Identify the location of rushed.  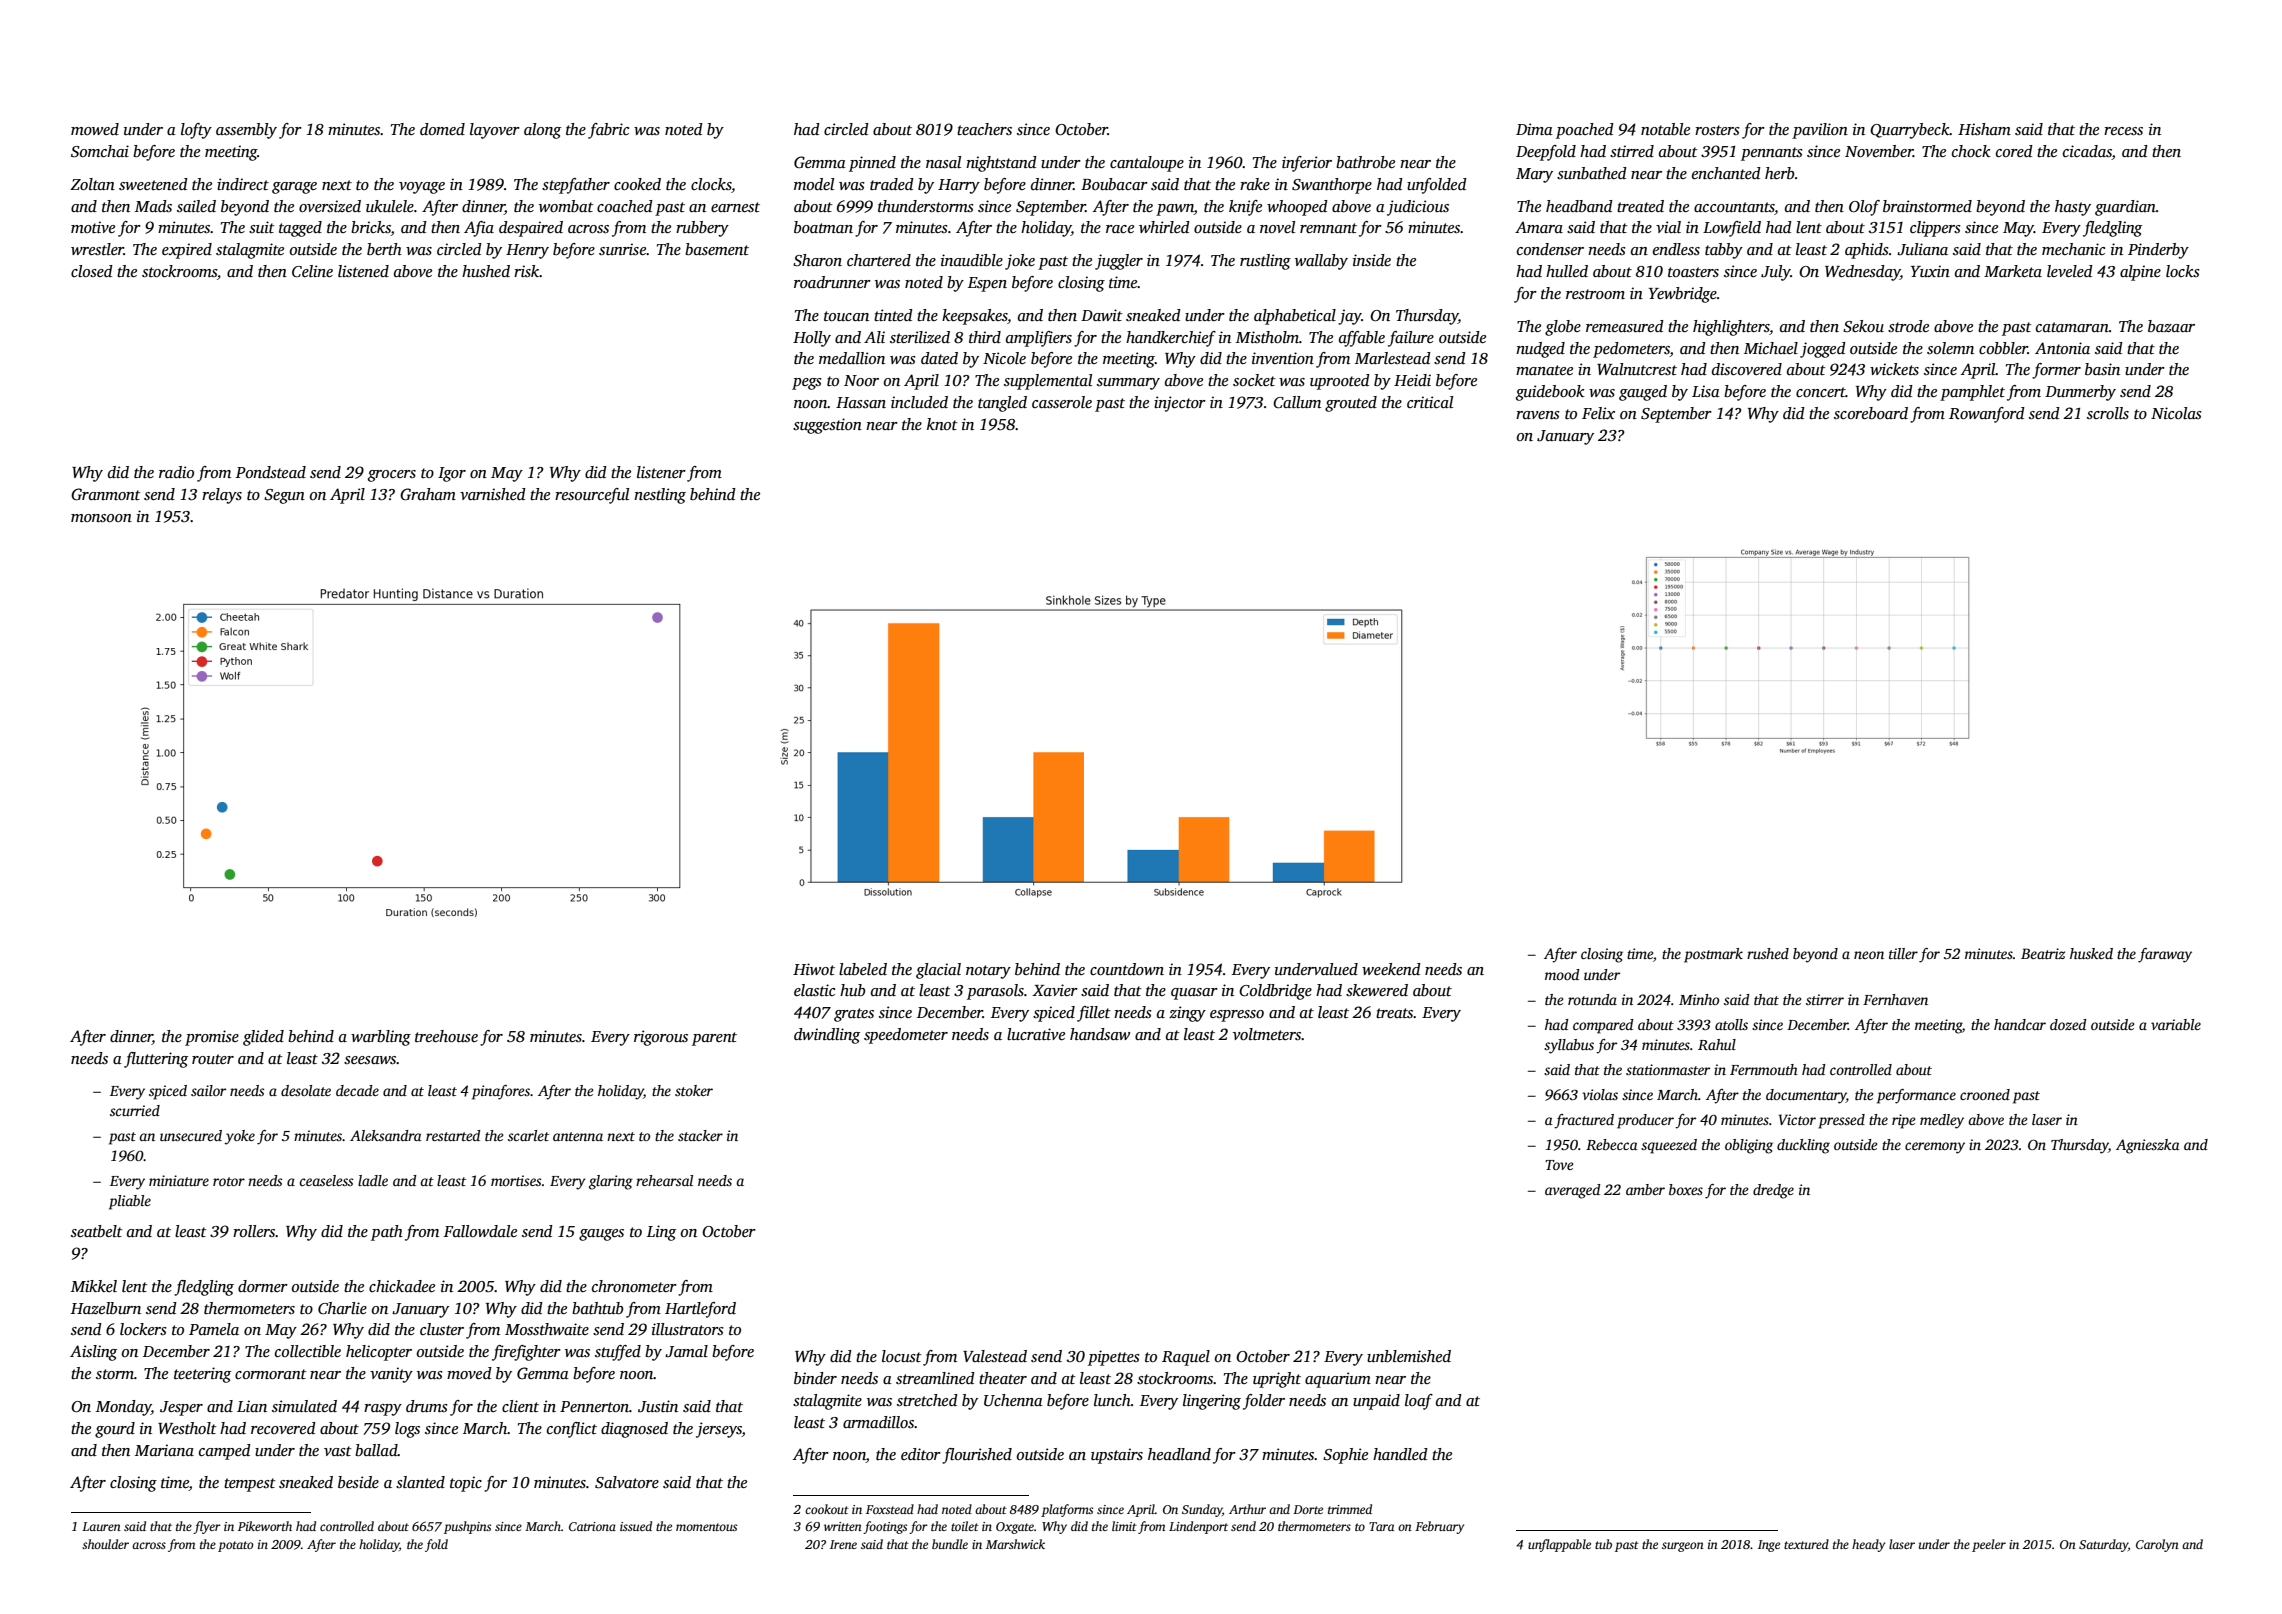
(1768, 953).
